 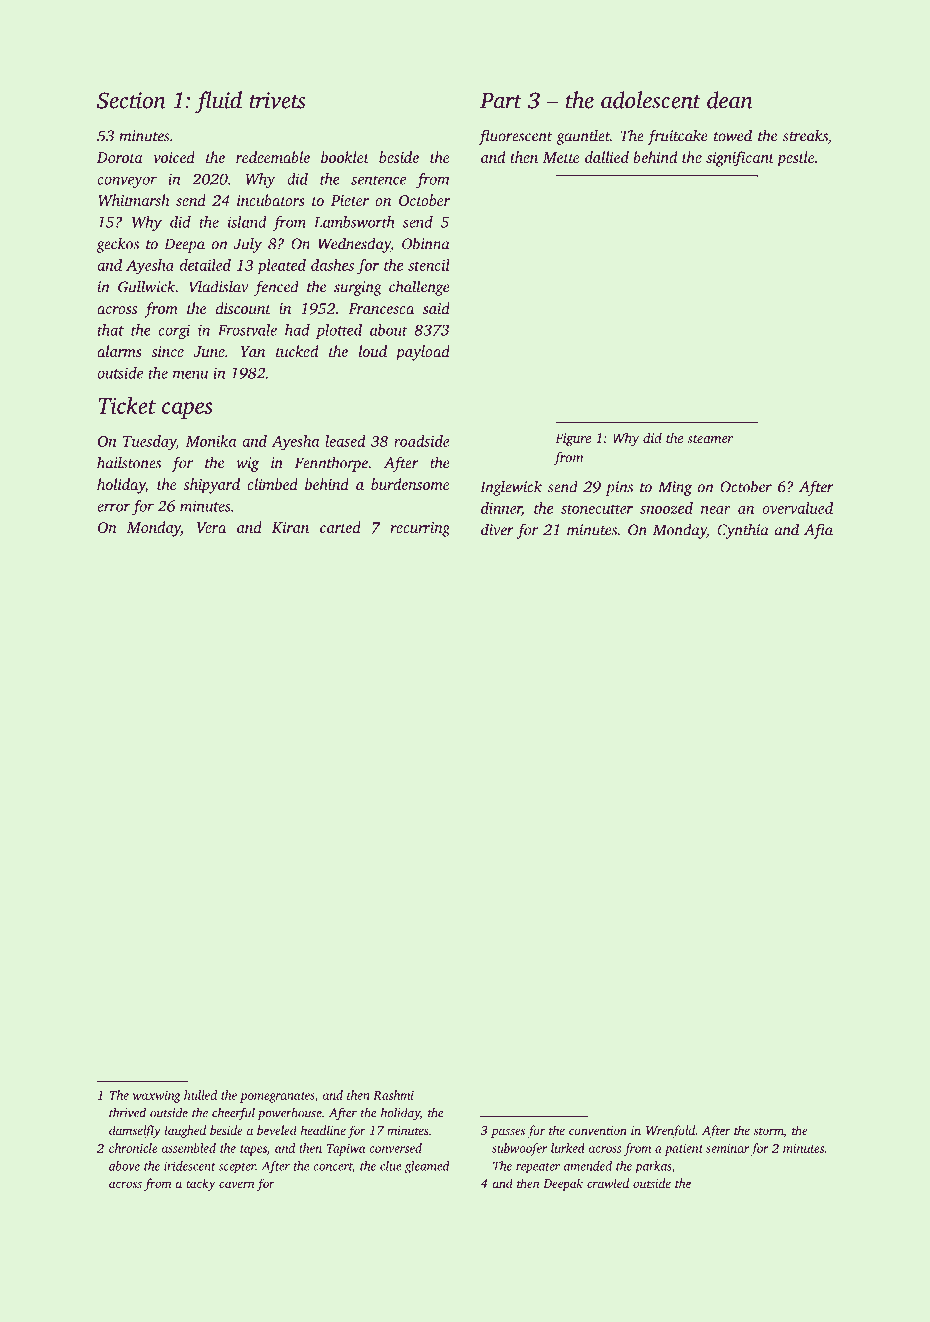 I want to click on stonecutter, so click(x=597, y=509).
